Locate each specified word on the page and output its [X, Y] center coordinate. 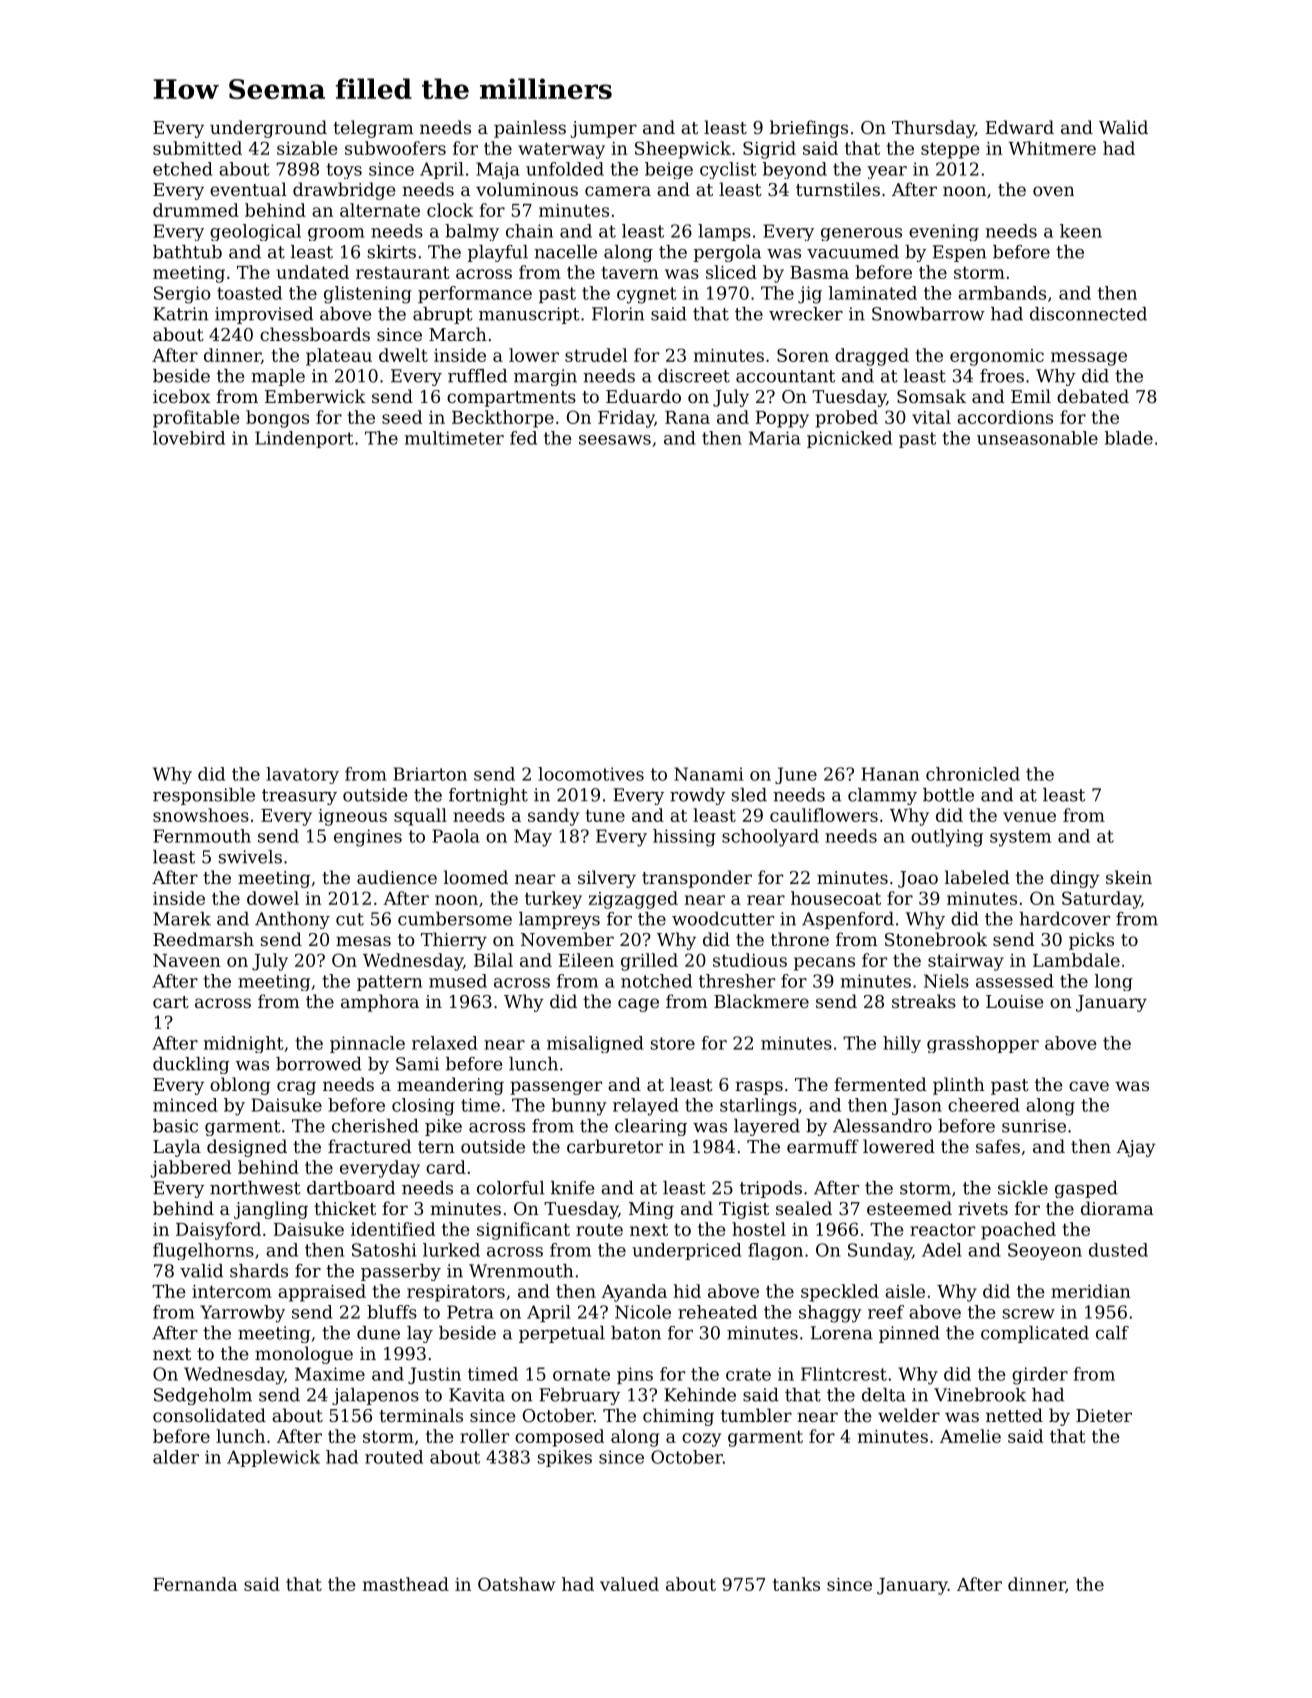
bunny [579, 1107]
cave [1089, 1086]
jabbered [191, 1169]
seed [402, 417]
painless [530, 129]
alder [176, 1457]
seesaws [615, 440]
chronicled [973, 774]
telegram [373, 129]
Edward [1019, 127]
